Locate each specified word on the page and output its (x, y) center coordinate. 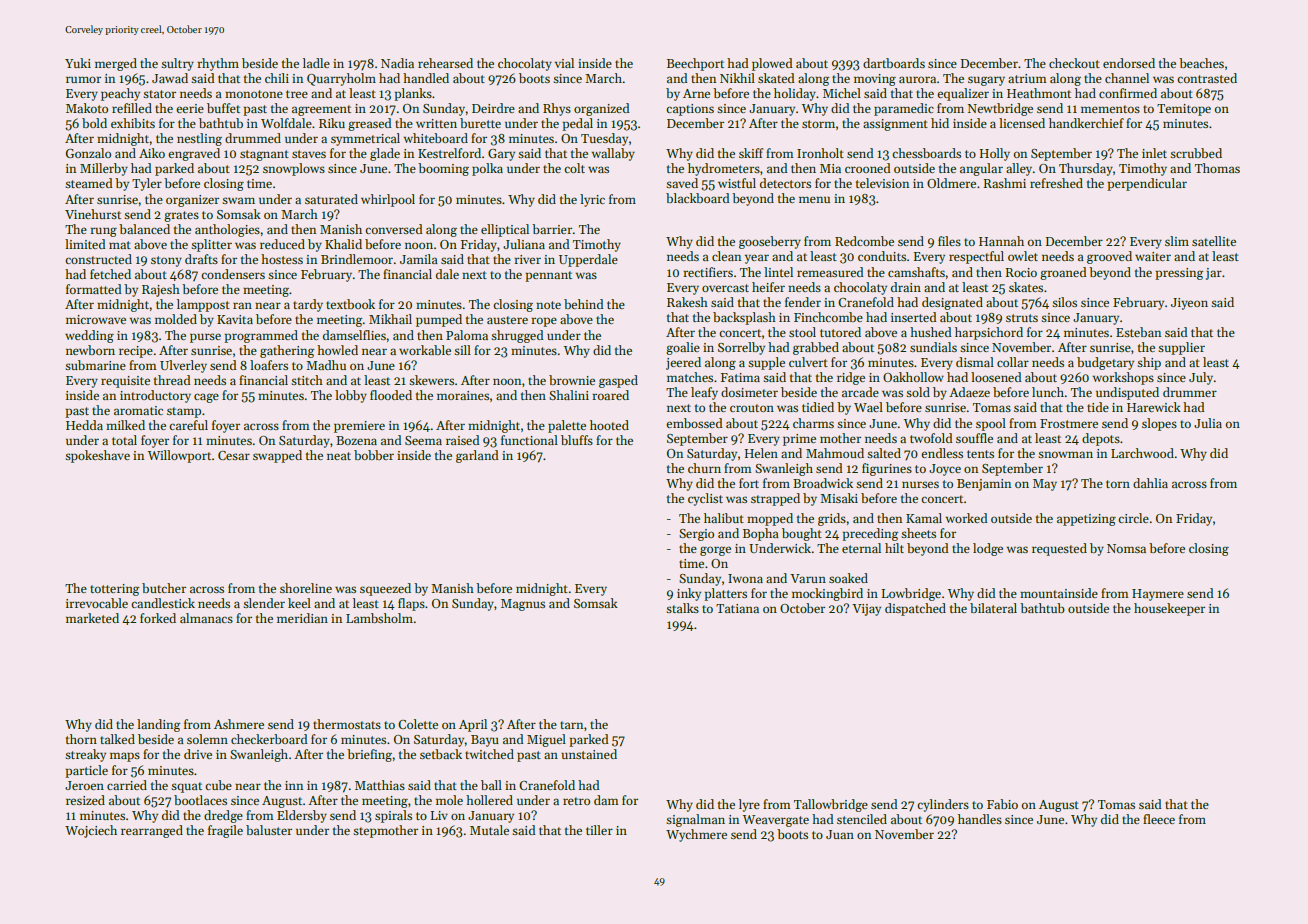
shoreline (306, 588)
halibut (724, 518)
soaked (848, 578)
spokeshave (97, 456)
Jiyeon (1189, 304)
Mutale (489, 830)
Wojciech (91, 831)
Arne (696, 93)
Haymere (1158, 595)
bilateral (993, 608)
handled (426, 78)
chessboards (926, 153)
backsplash (744, 318)
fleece (1159, 819)
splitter (211, 245)
